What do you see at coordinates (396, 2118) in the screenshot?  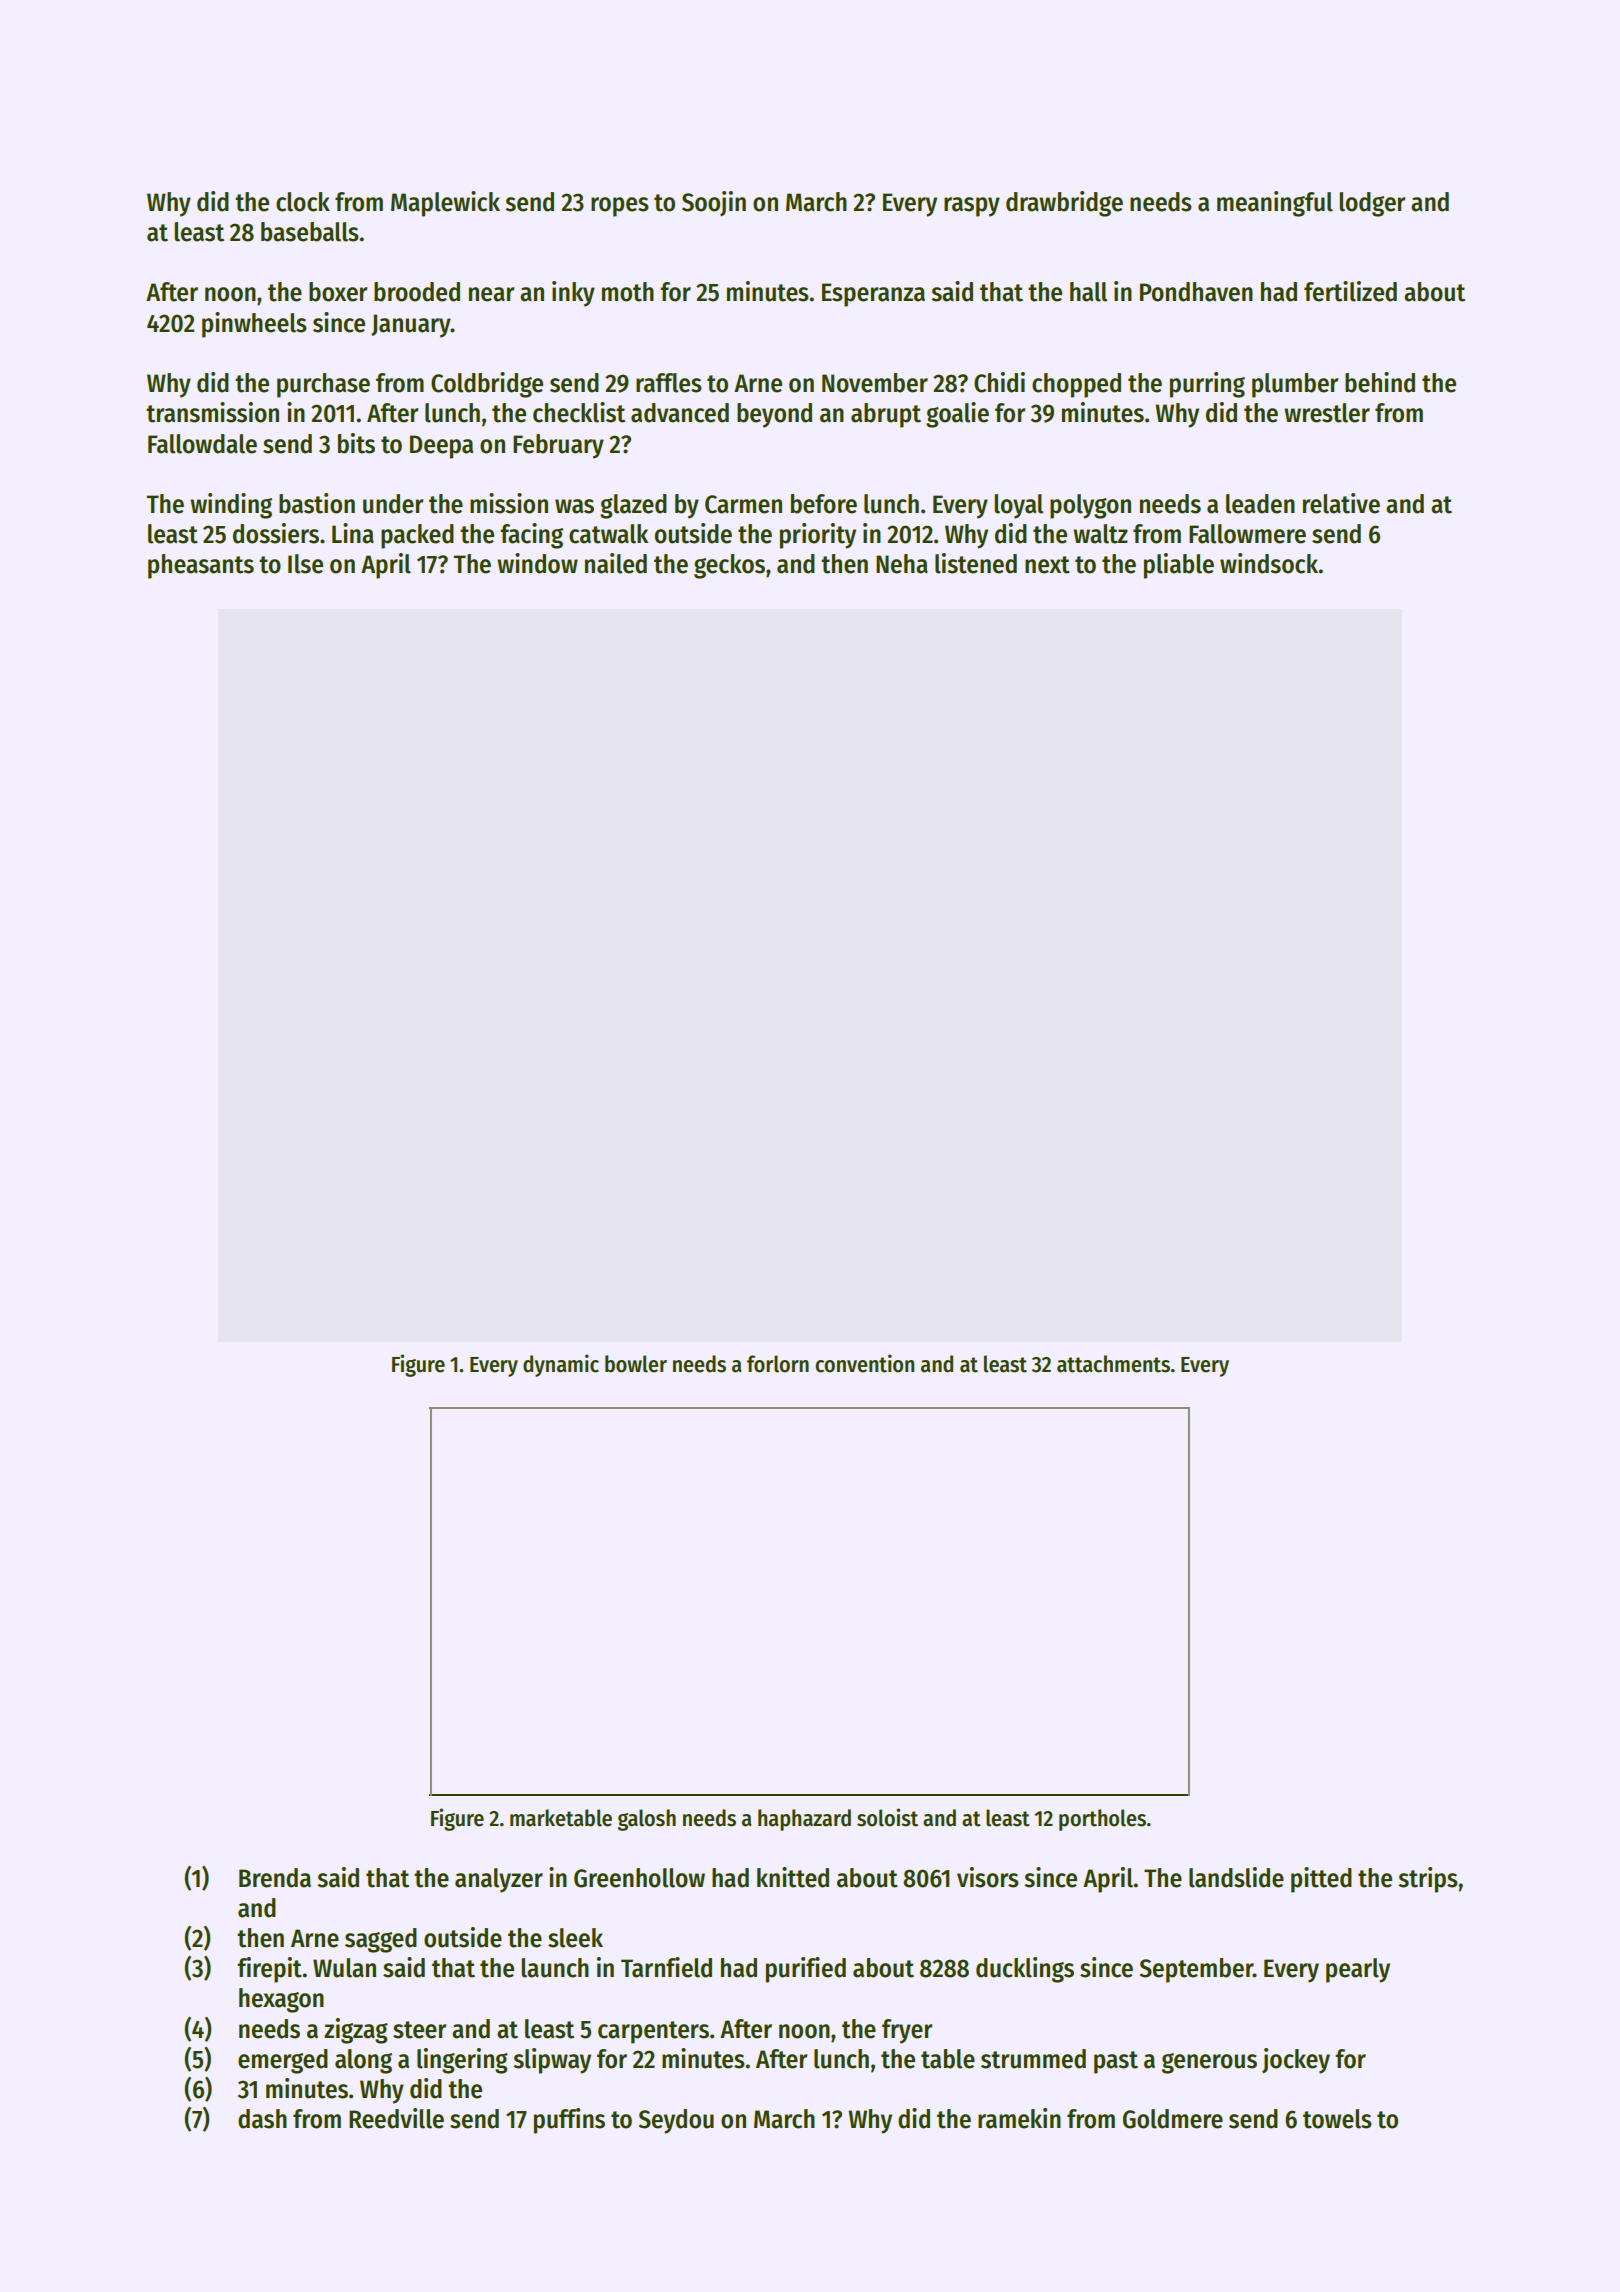 I see `Reedville` at bounding box center [396, 2118].
